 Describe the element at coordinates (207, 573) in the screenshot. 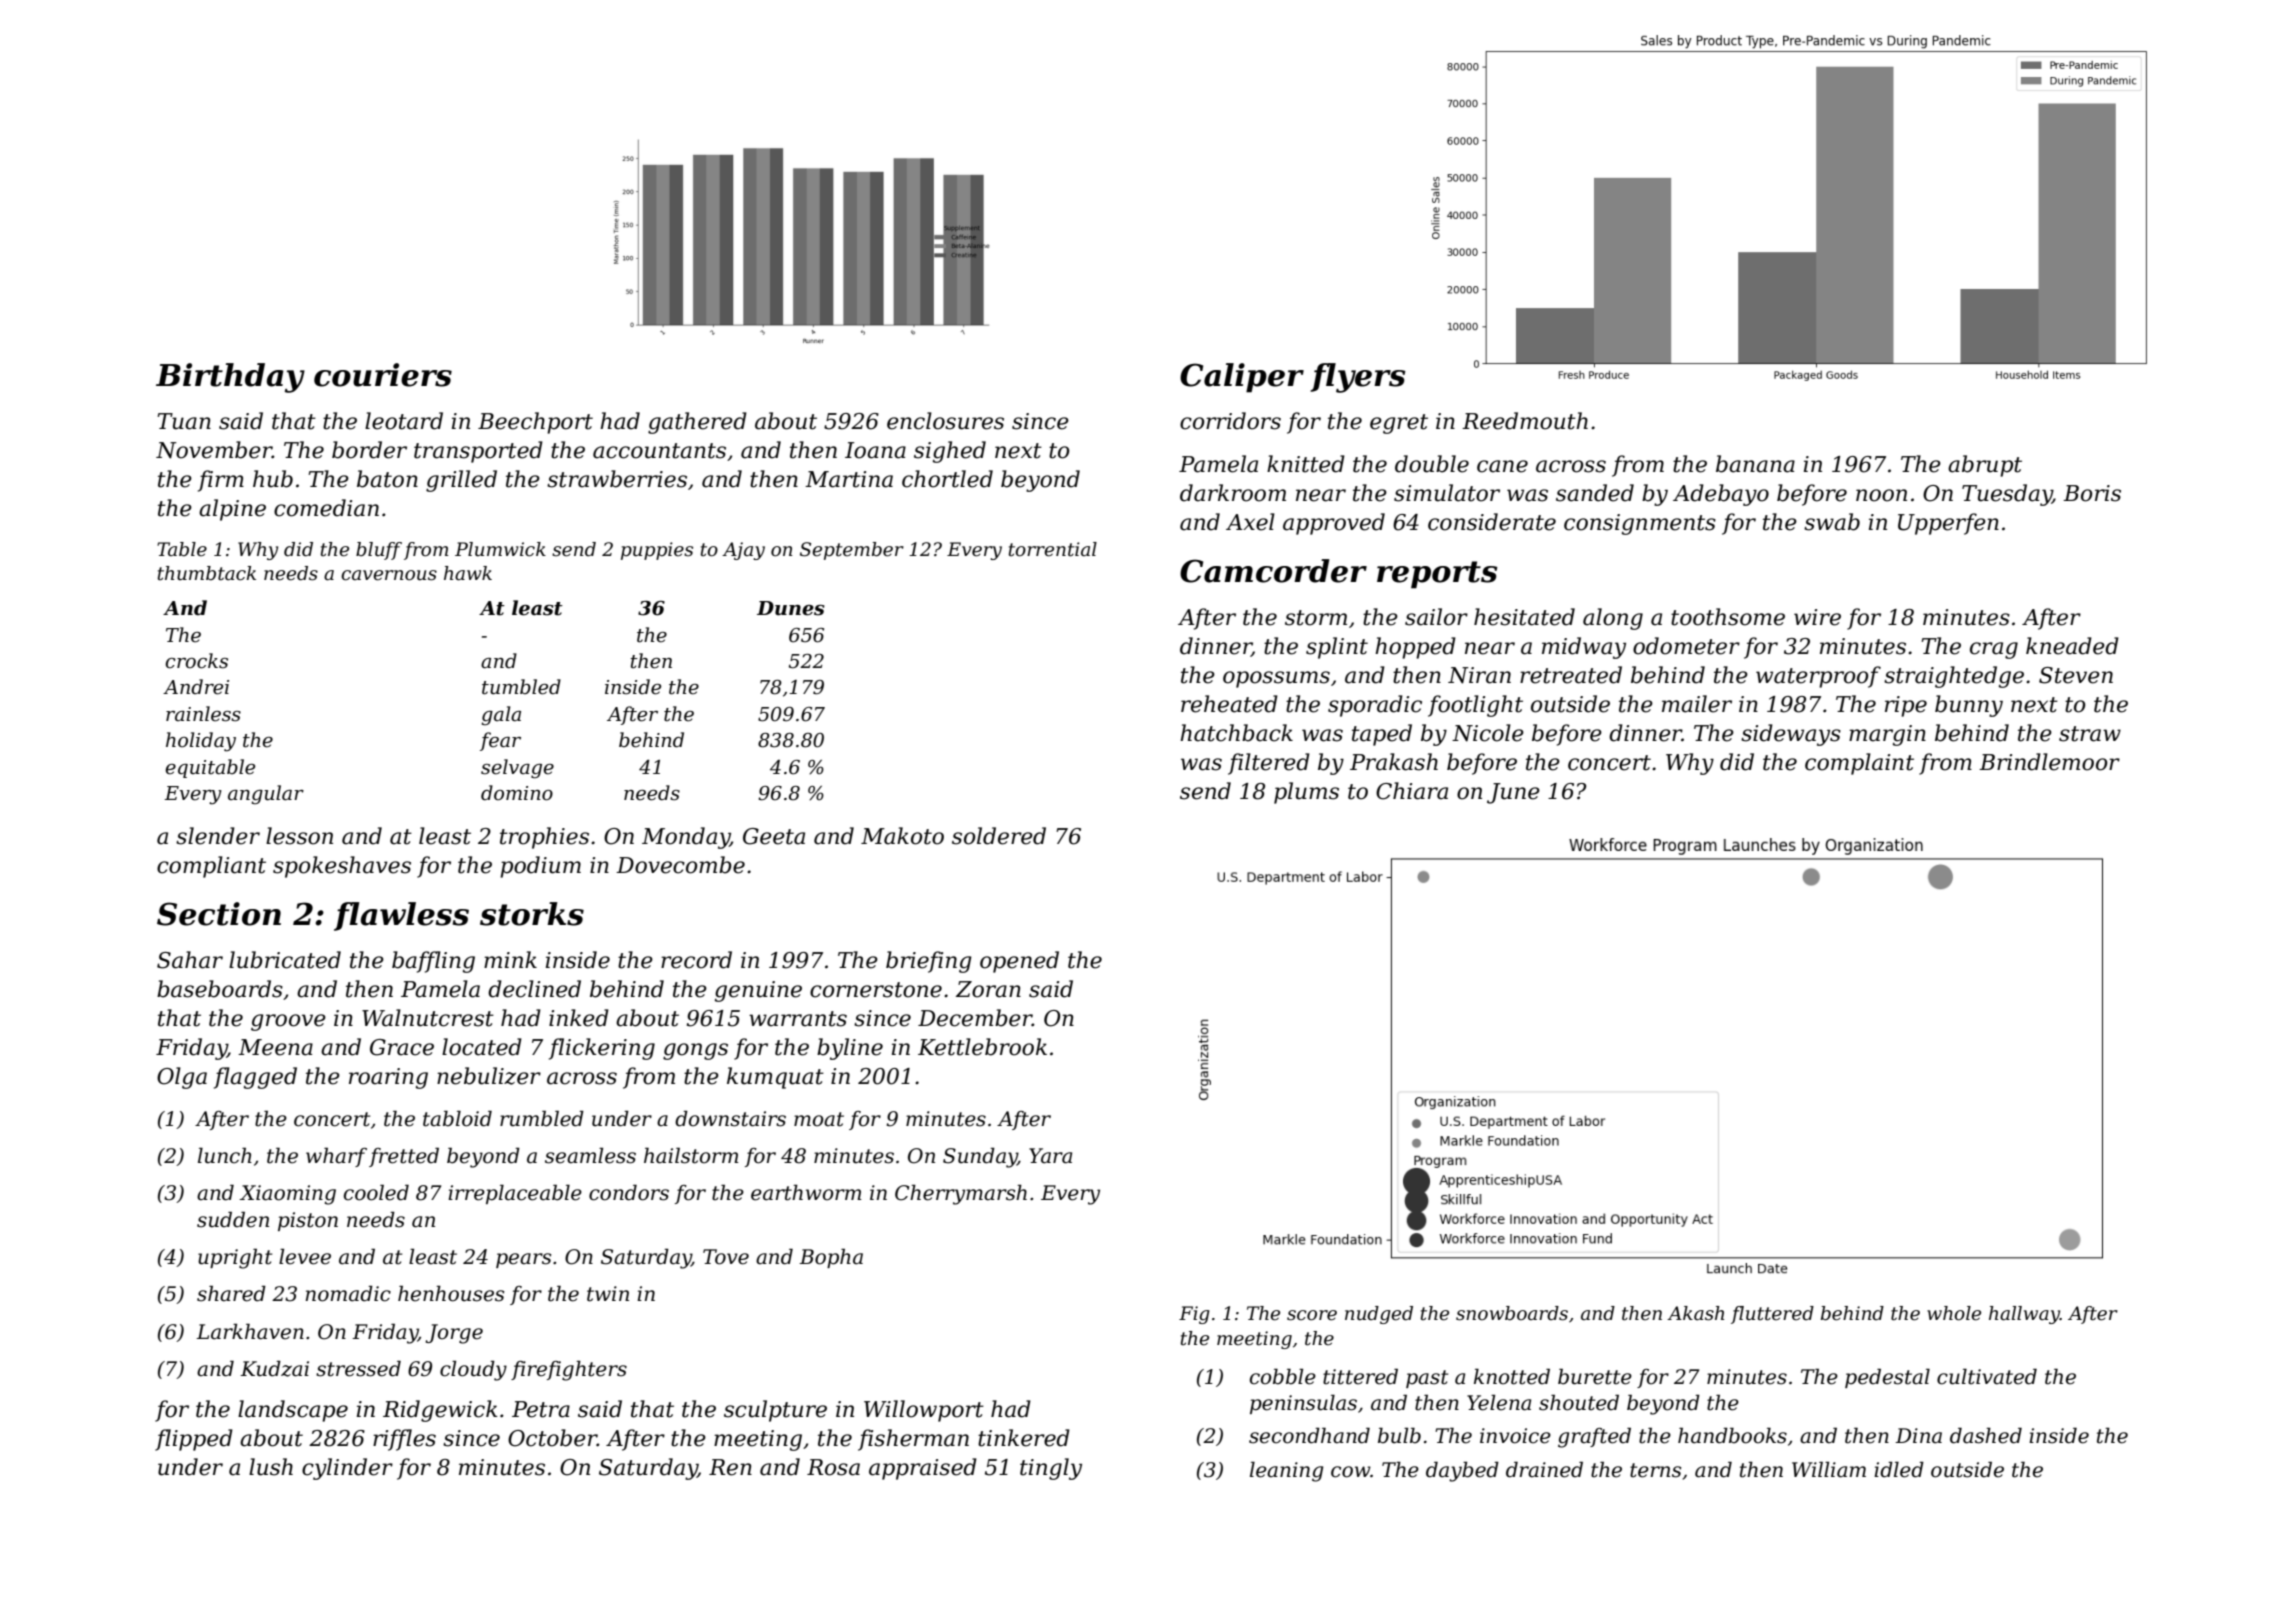

I see `thumbtack` at that location.
